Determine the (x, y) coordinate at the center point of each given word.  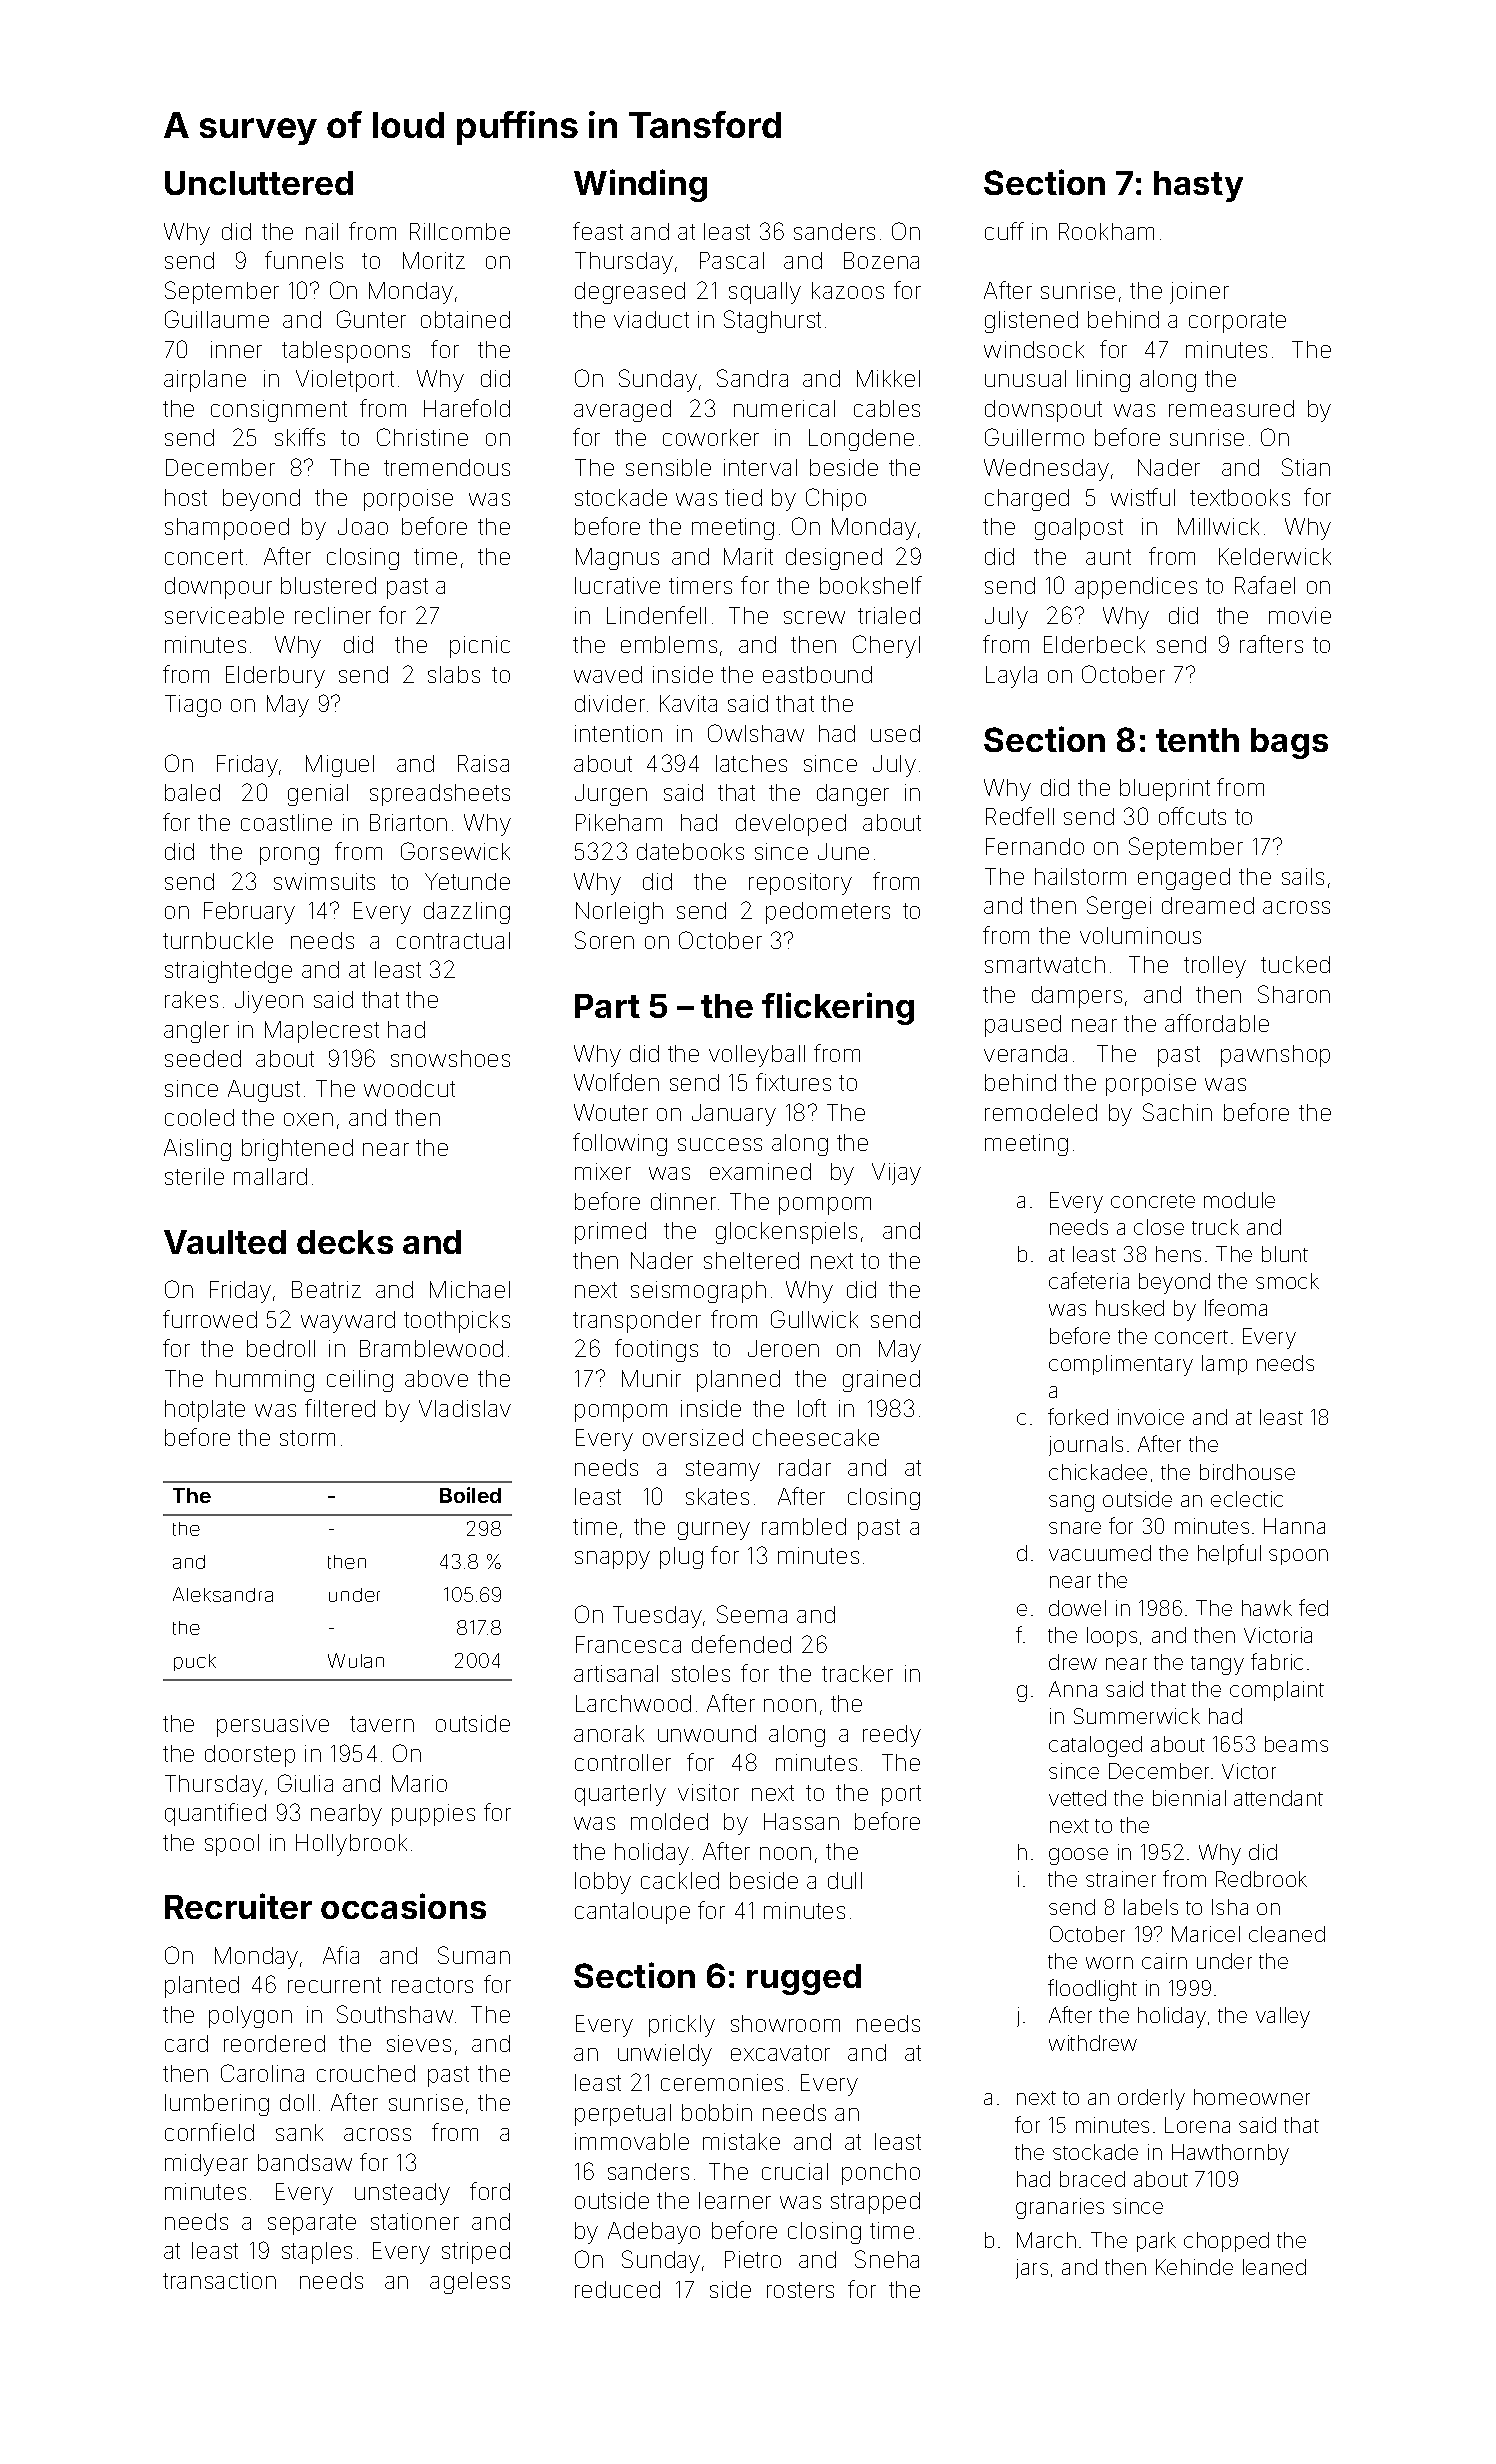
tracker (857, 1673)
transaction (219, 2280)
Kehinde (1194, 2267)
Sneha (887, 2259)
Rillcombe (460, 231)
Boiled (470, 1495)
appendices (1136, 588)
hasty (1198, 186)
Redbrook (1261, 1879)
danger (853, 795)
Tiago (193, 706)
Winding (640, 185)
